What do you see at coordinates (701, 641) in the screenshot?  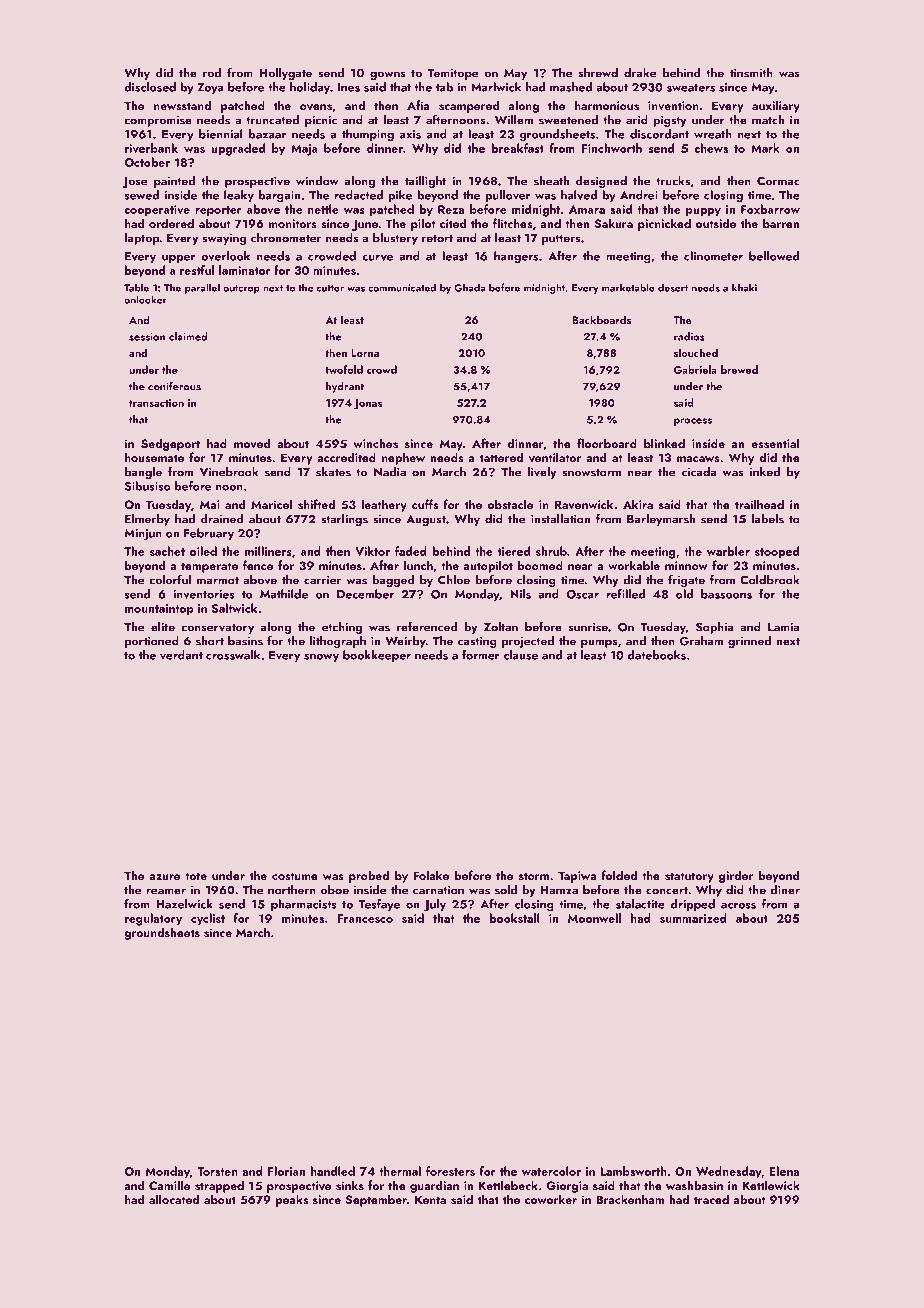 I see `Graham` at bounding box center [701, 641].
